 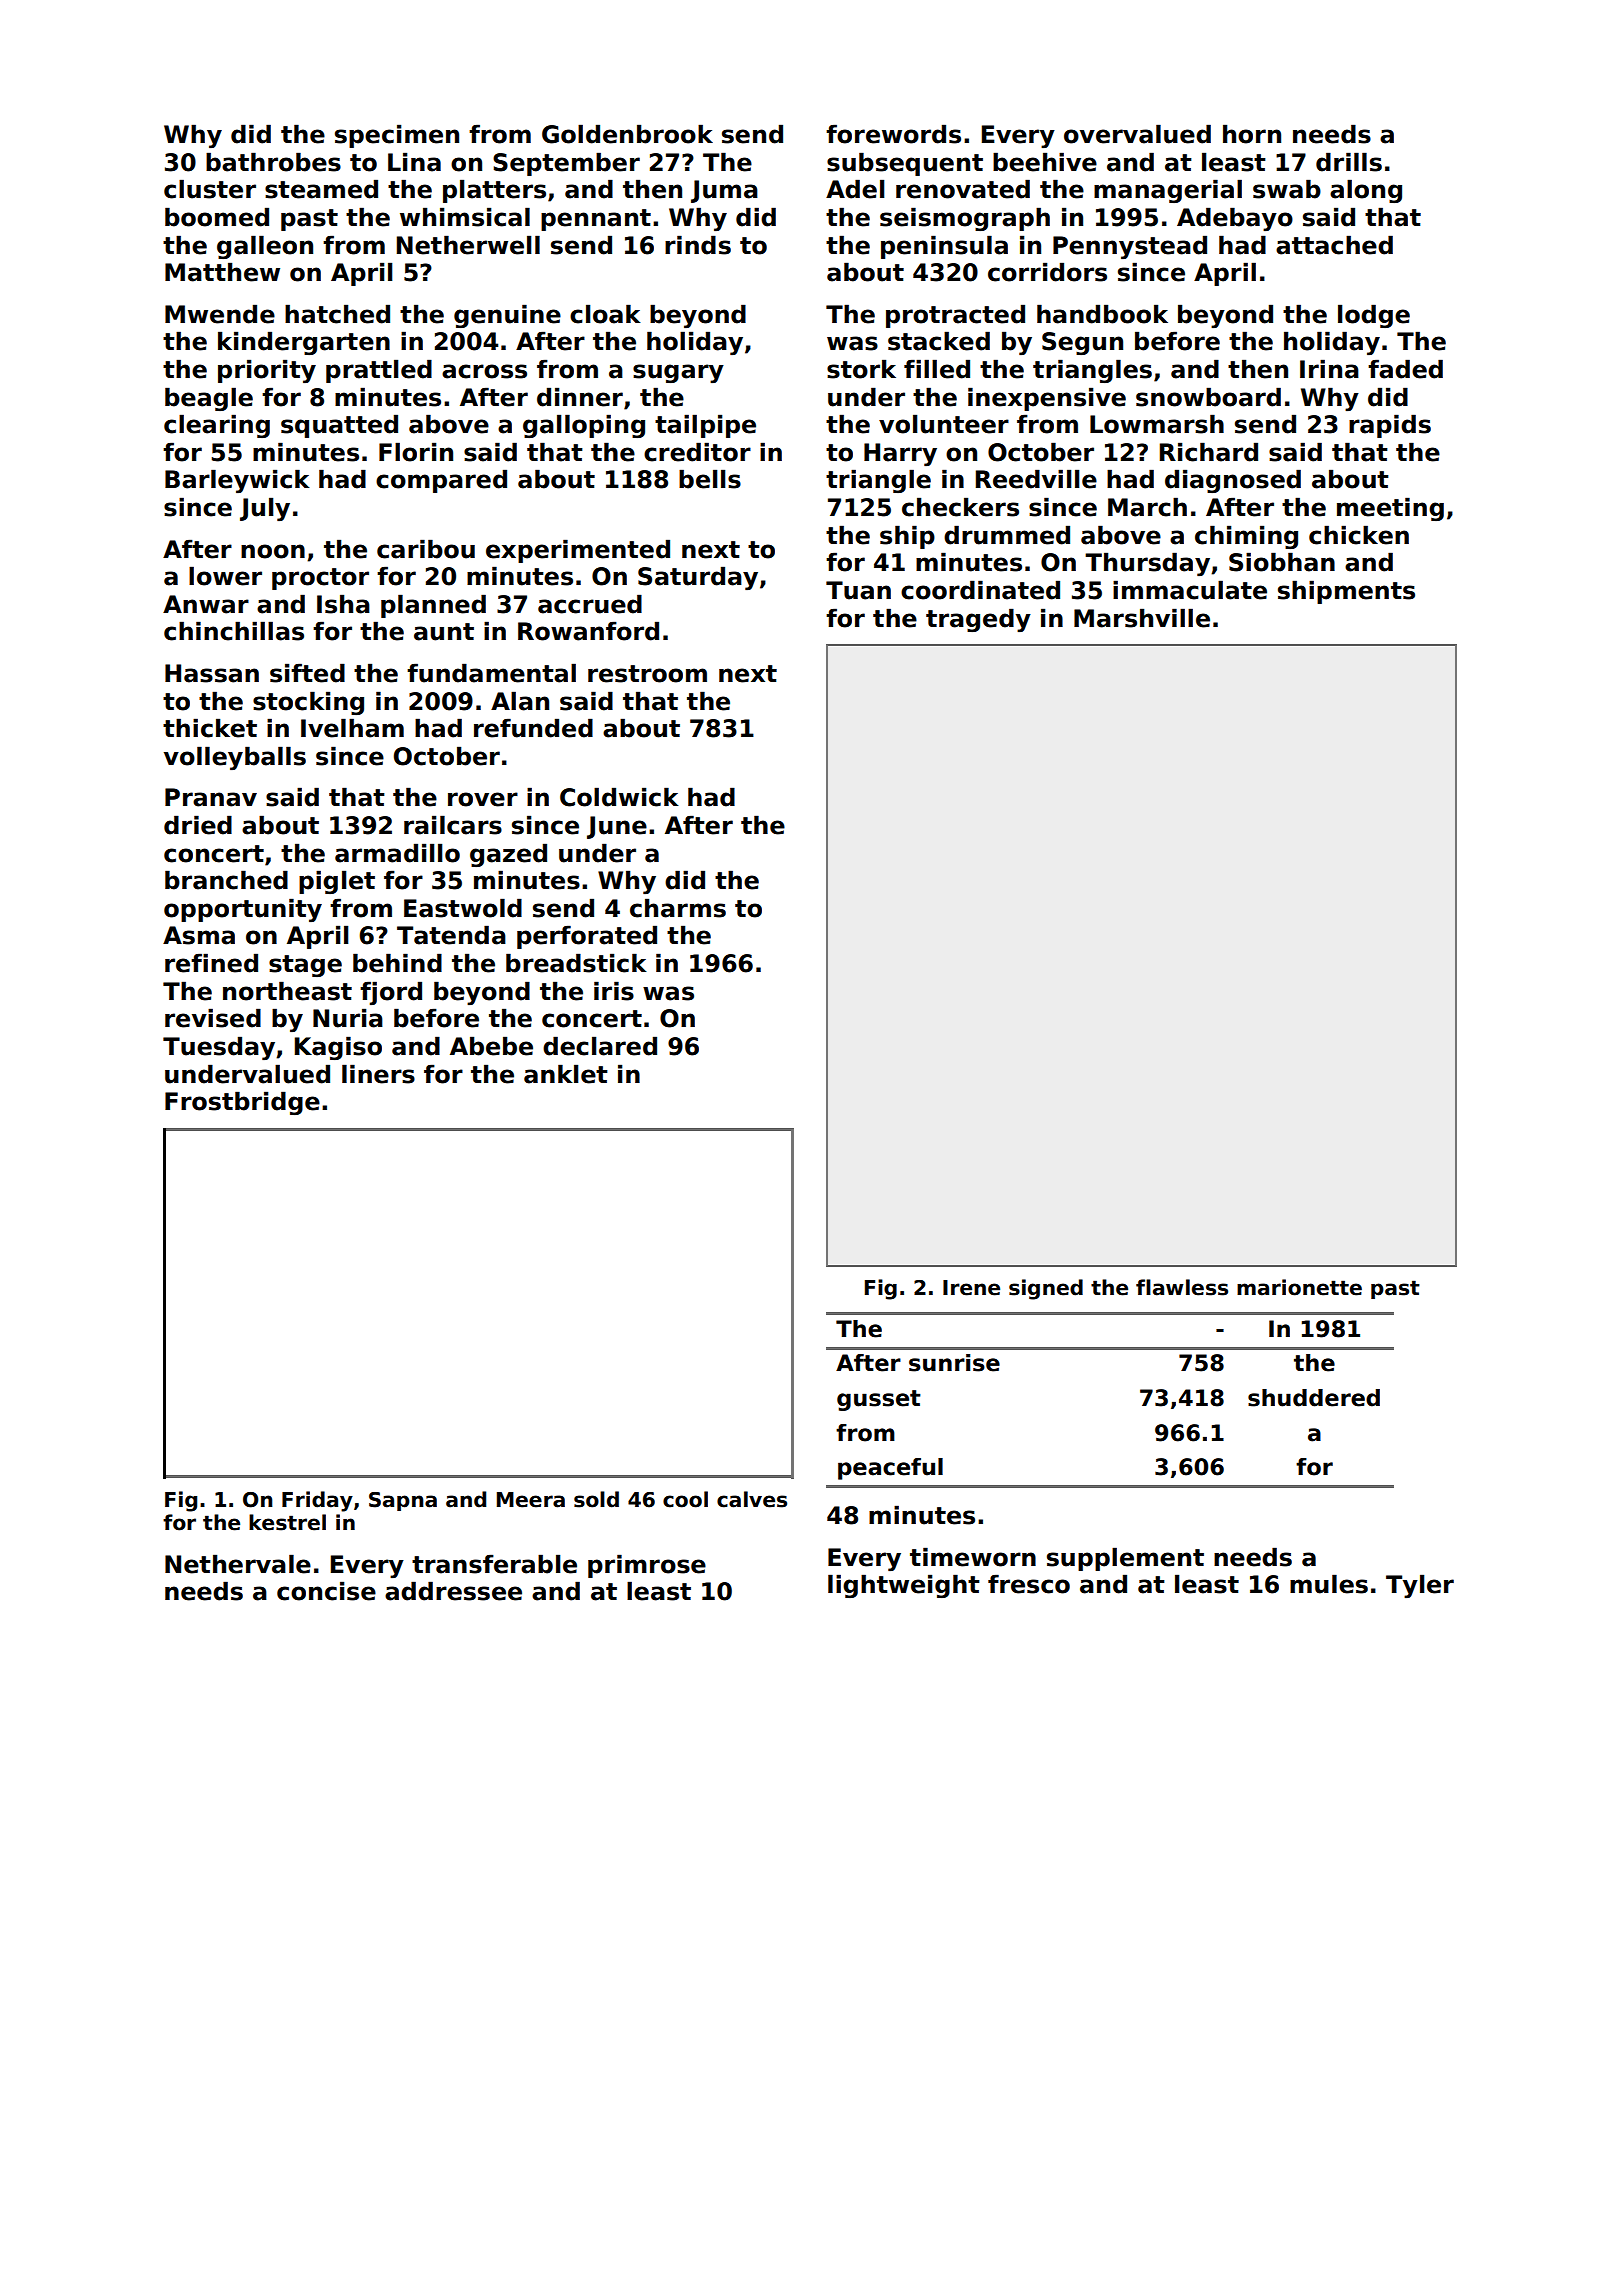 What do you see at coordinates (273, 162) in the image?
I see `bathrobes` at bounding box center [273, 162].
